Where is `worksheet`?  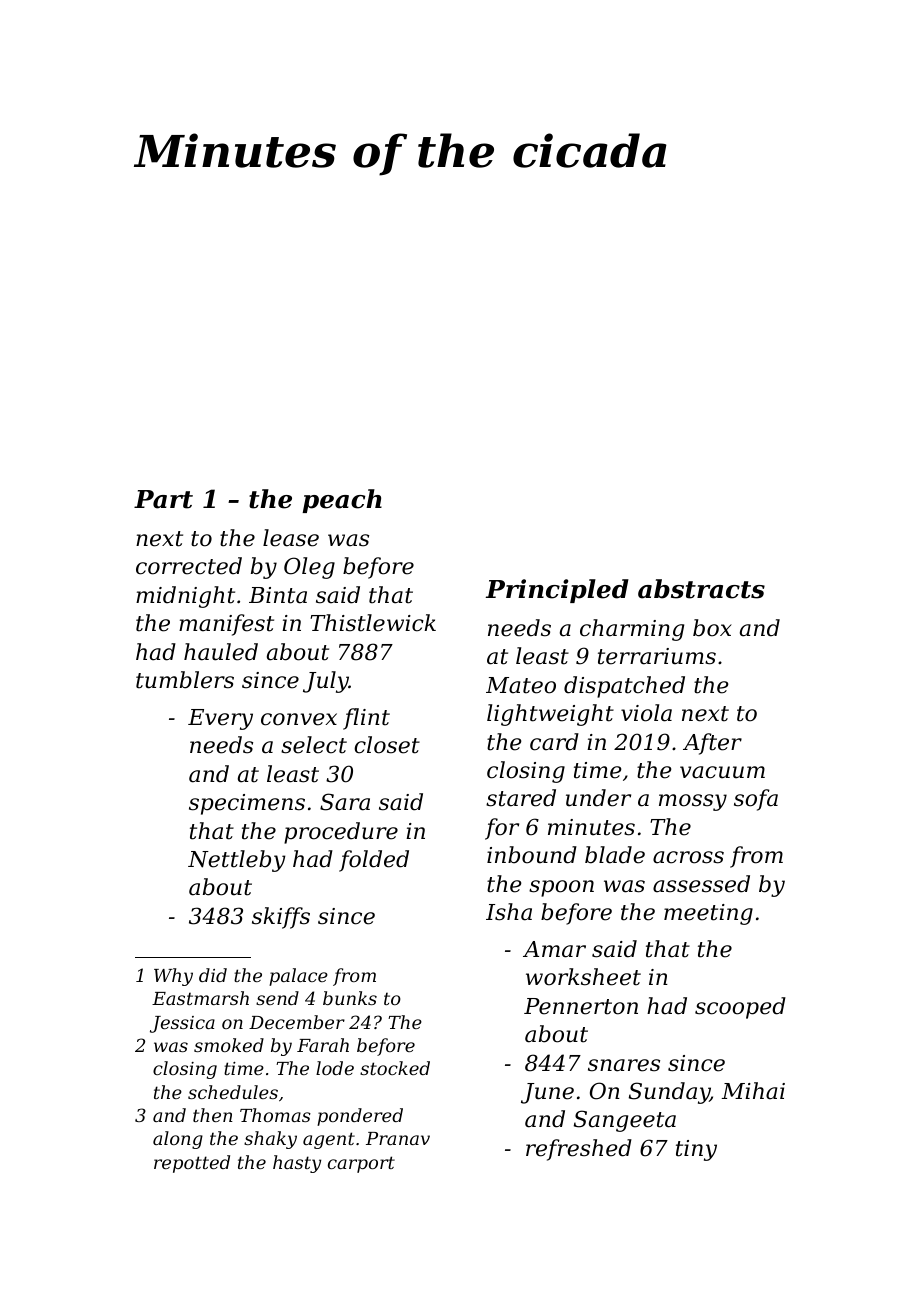
worksheet is located at coordinates (583, 977).
